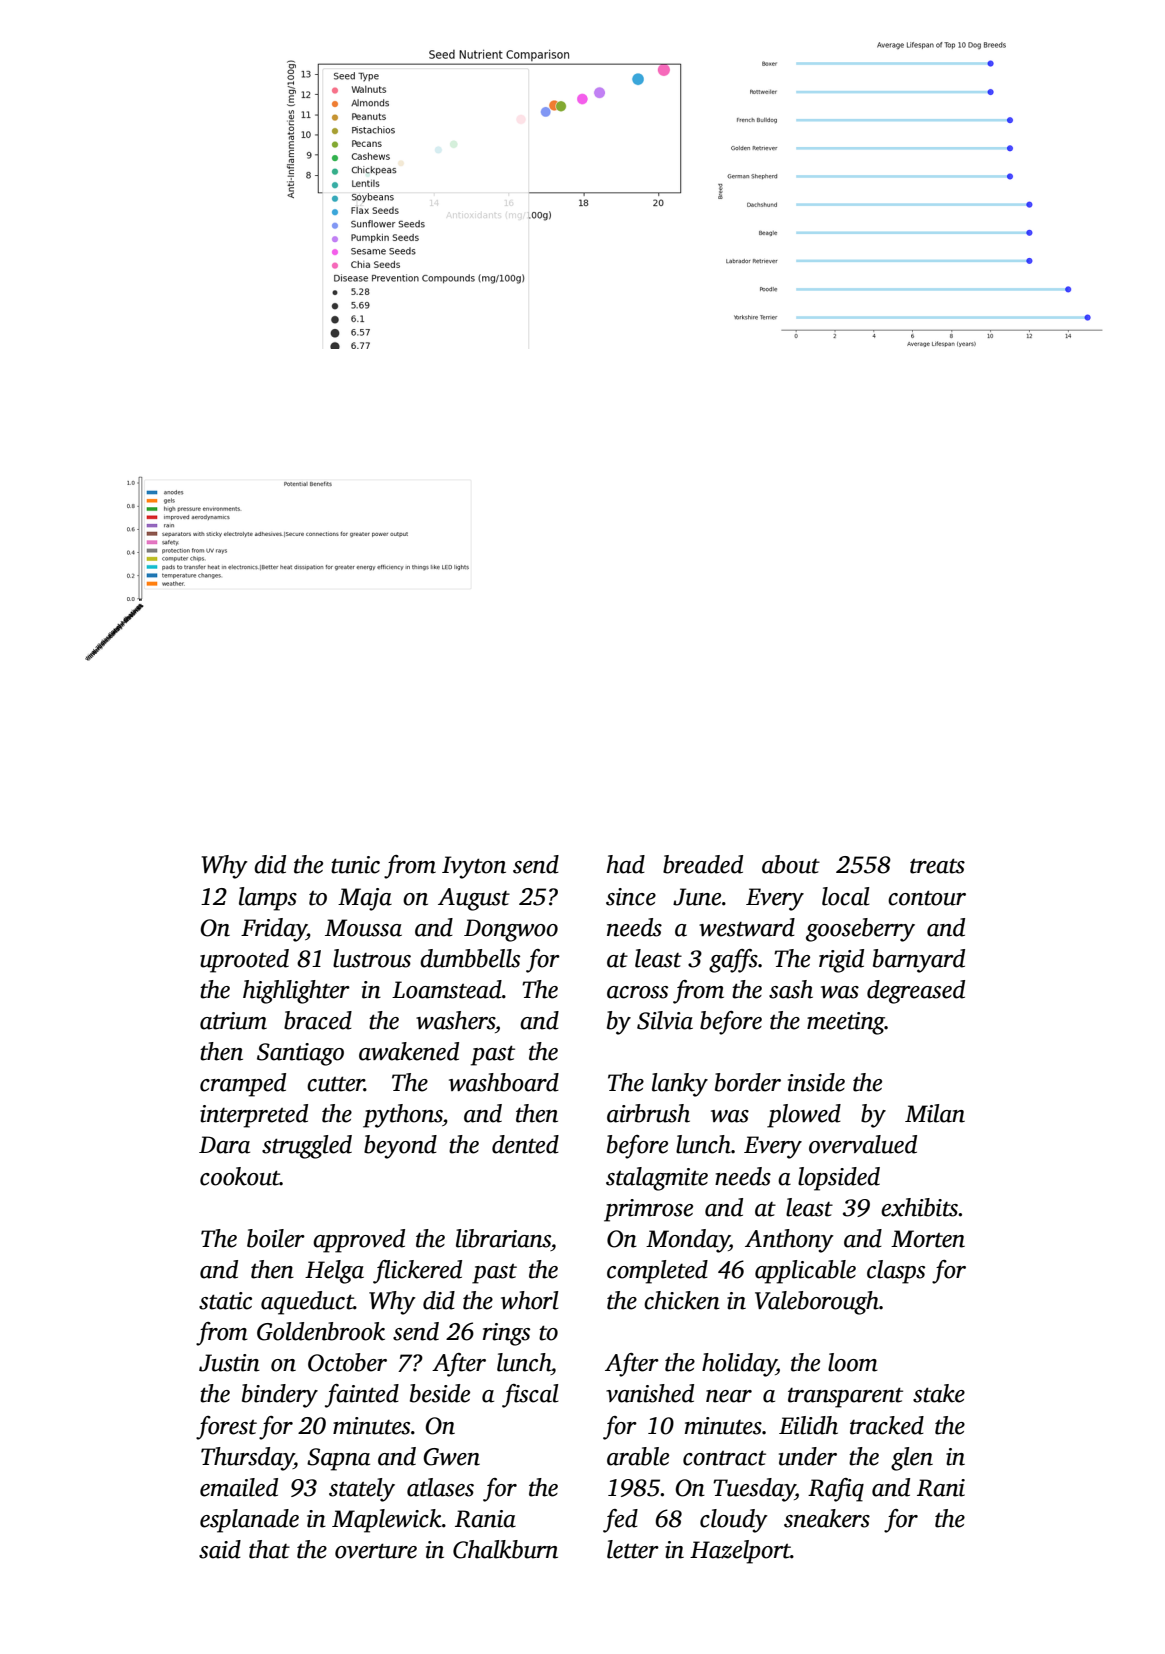  What do you see at coordinates (805, 1272) in the document?
I see `applicable` at bounding box center [805, 1272].
